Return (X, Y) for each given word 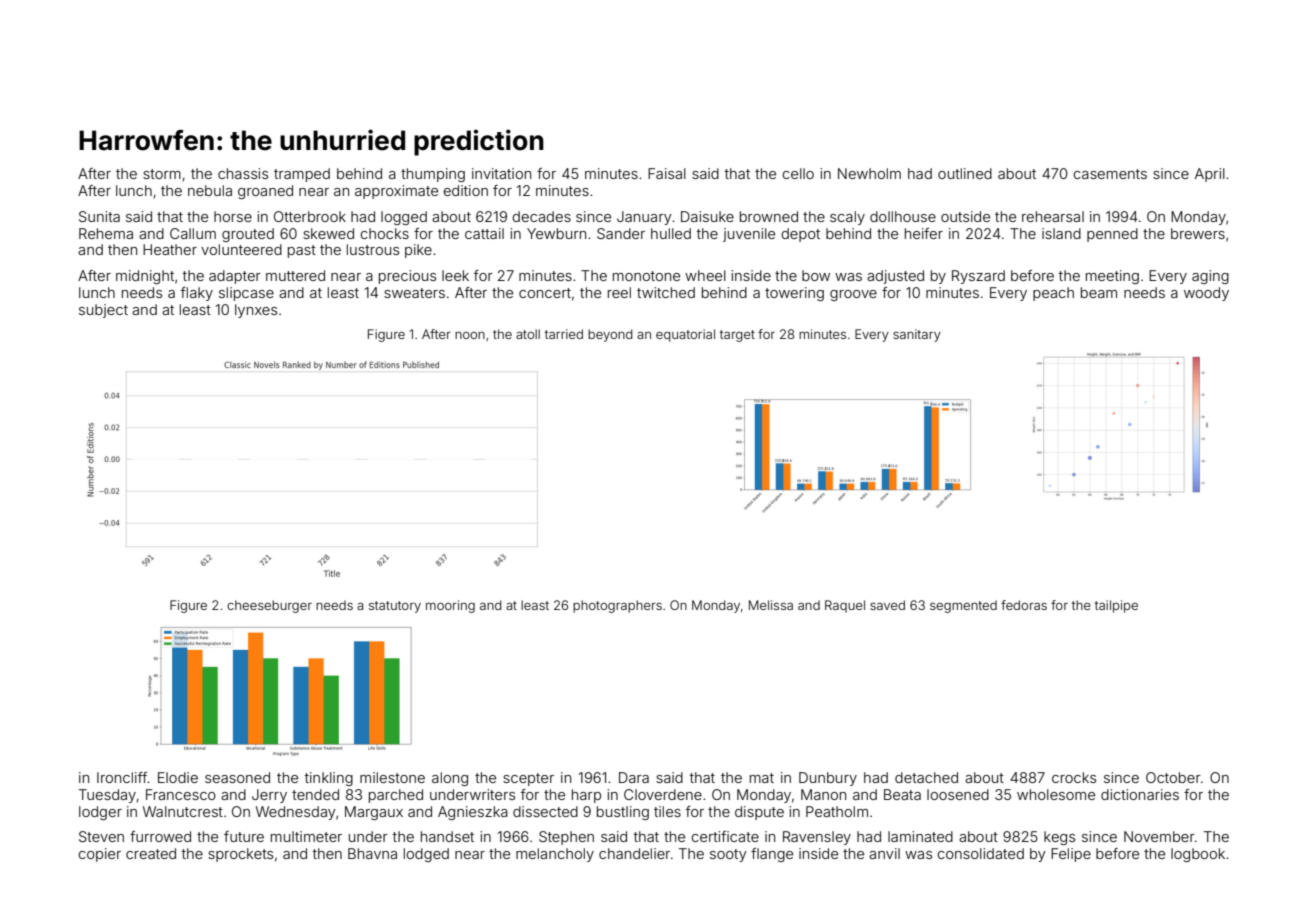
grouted (248, 235)
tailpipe (1116, 606)
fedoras (1024, 605)
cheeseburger (269, 606)
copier (99, 855)
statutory (395, 607)
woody (1206, 294)
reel (619, 292)
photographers (617, 606)
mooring (450, 606)
